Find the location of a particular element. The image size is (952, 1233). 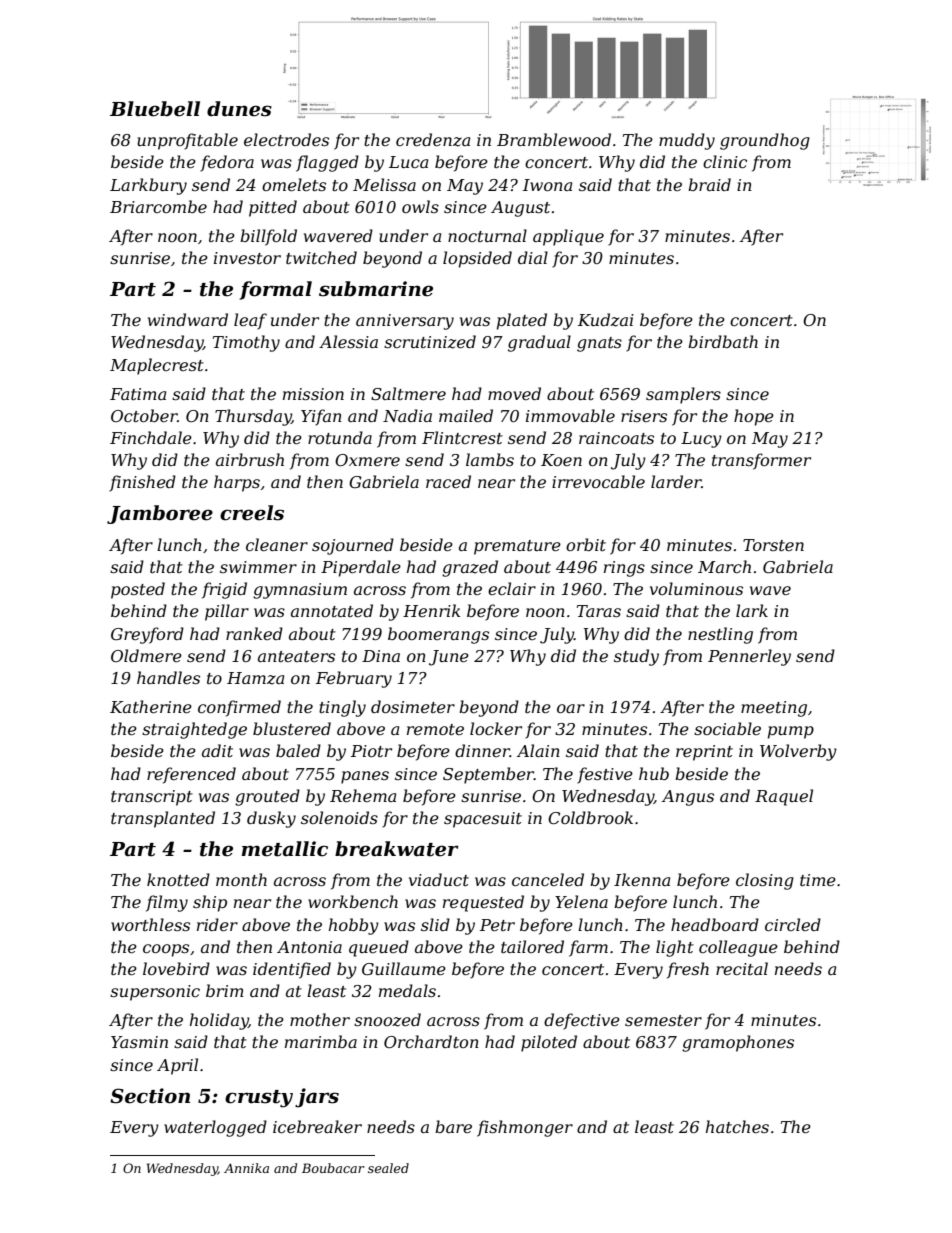

tingly is located at coordinates (342, 708).
